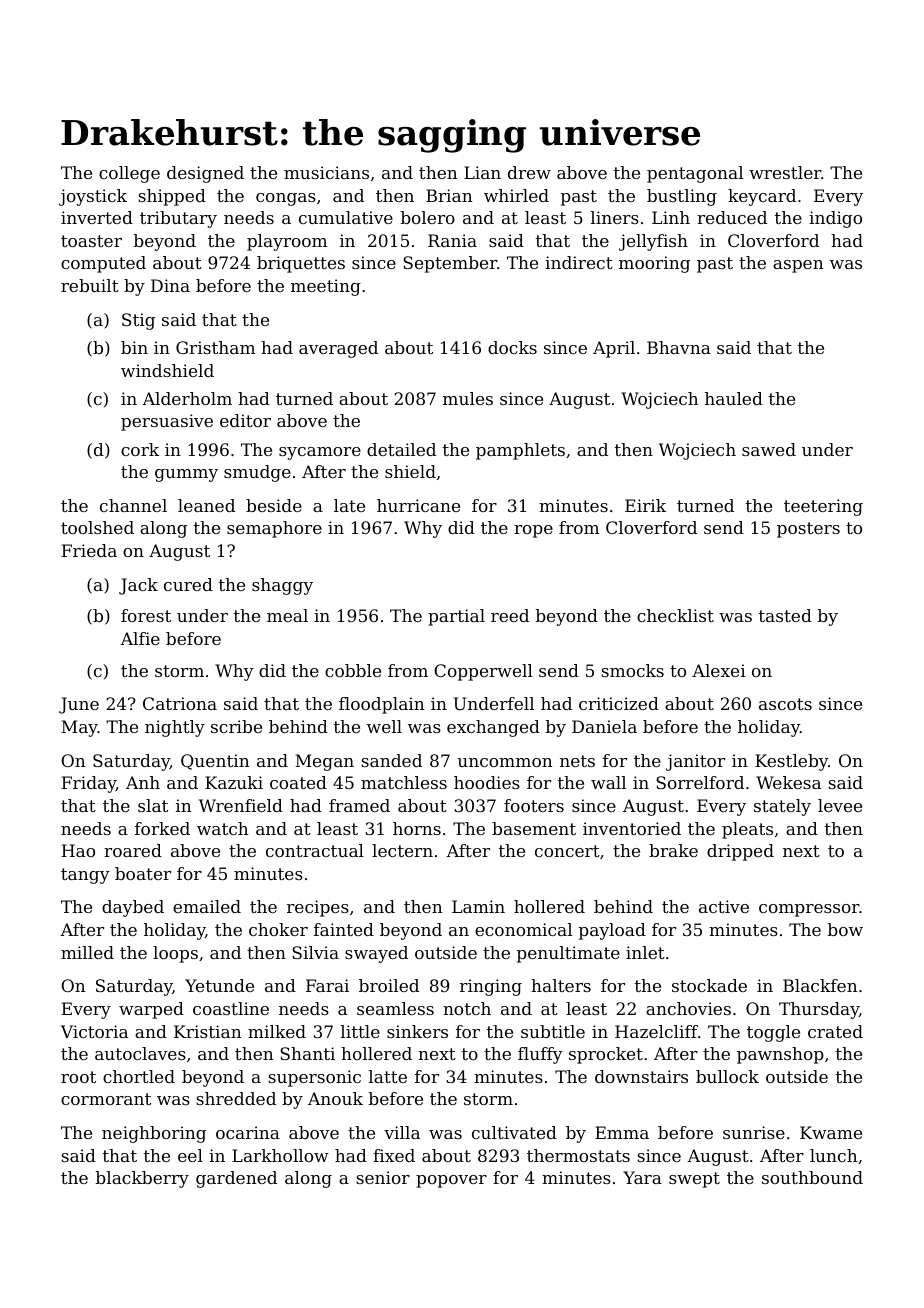 This page has width=924, height=1308. Describe the element at coordinates (257, 473) in the page. I see `smudge` at that location.
